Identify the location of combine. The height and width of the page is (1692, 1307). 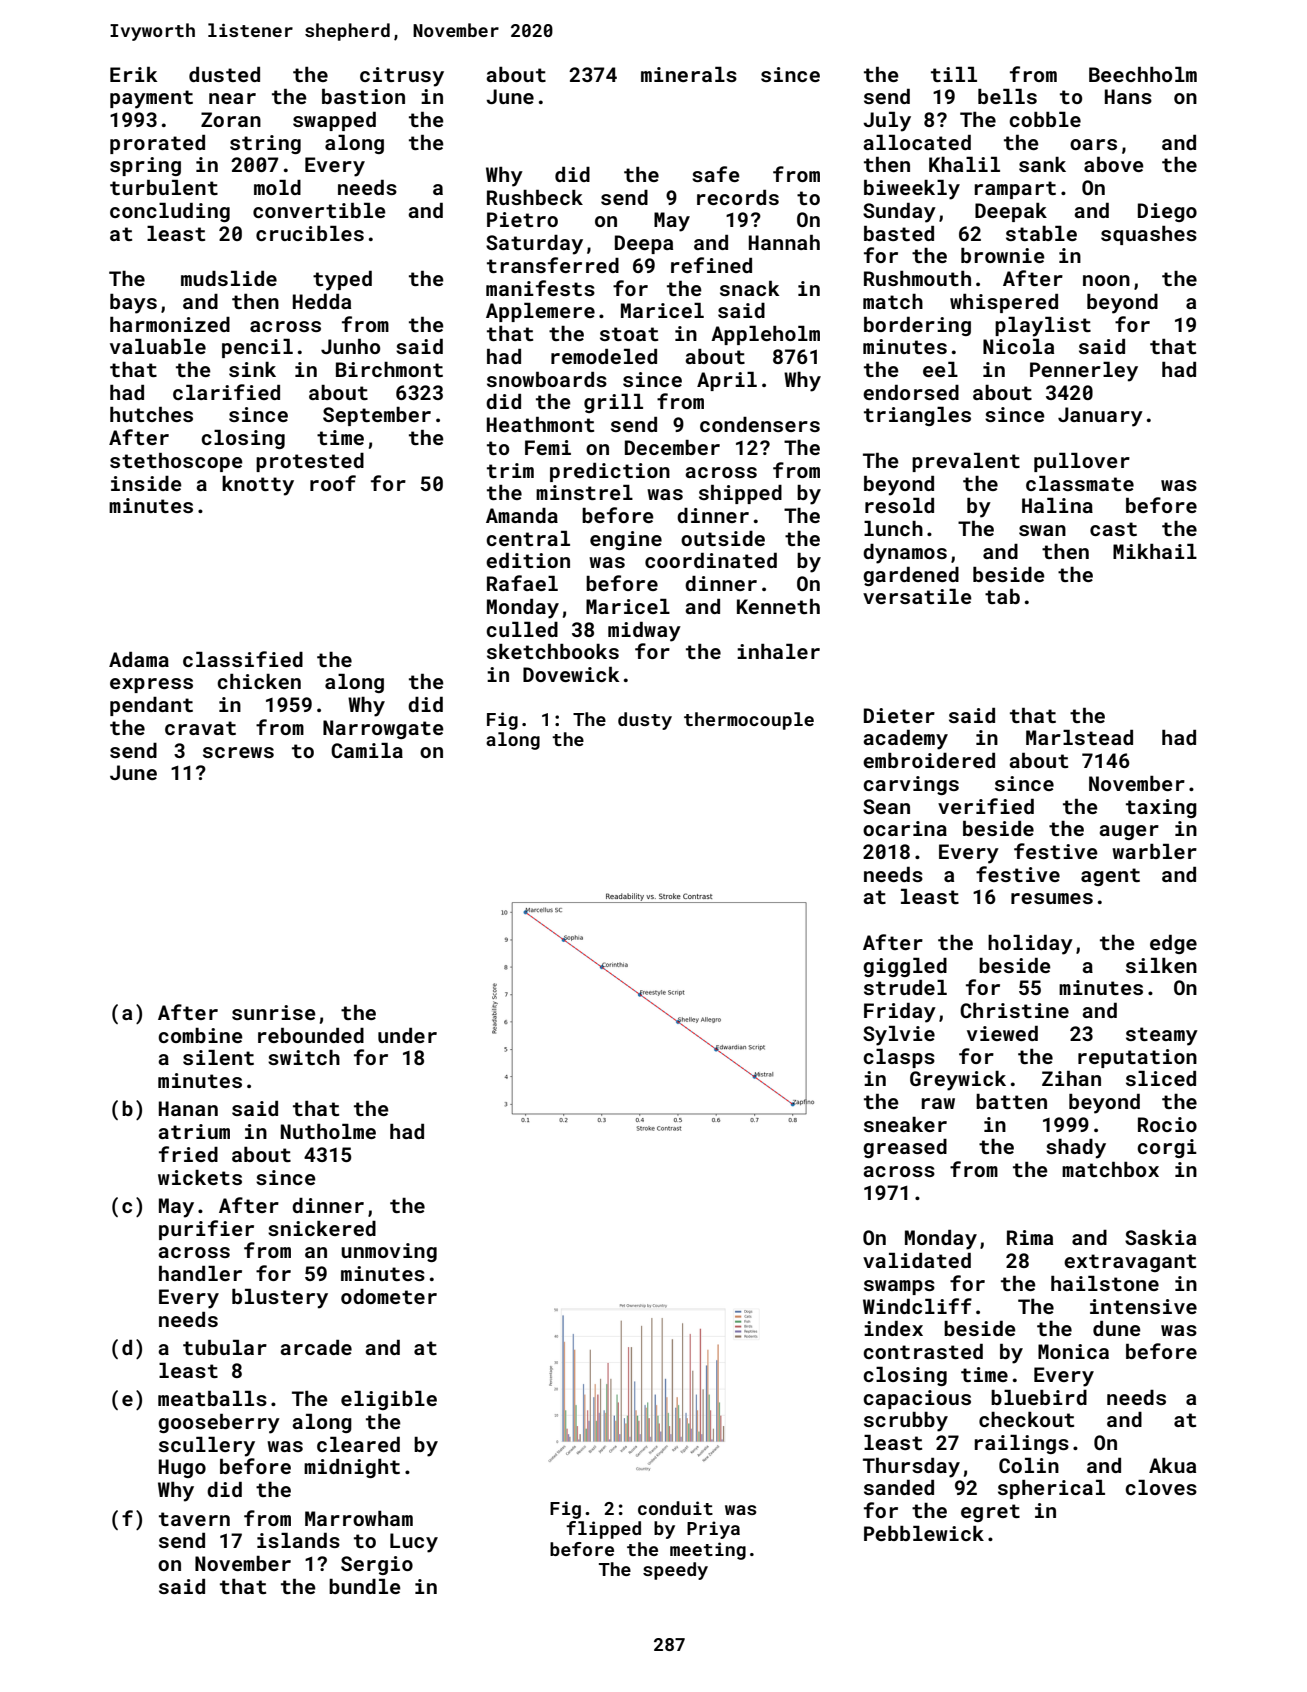
(200, 1035).
